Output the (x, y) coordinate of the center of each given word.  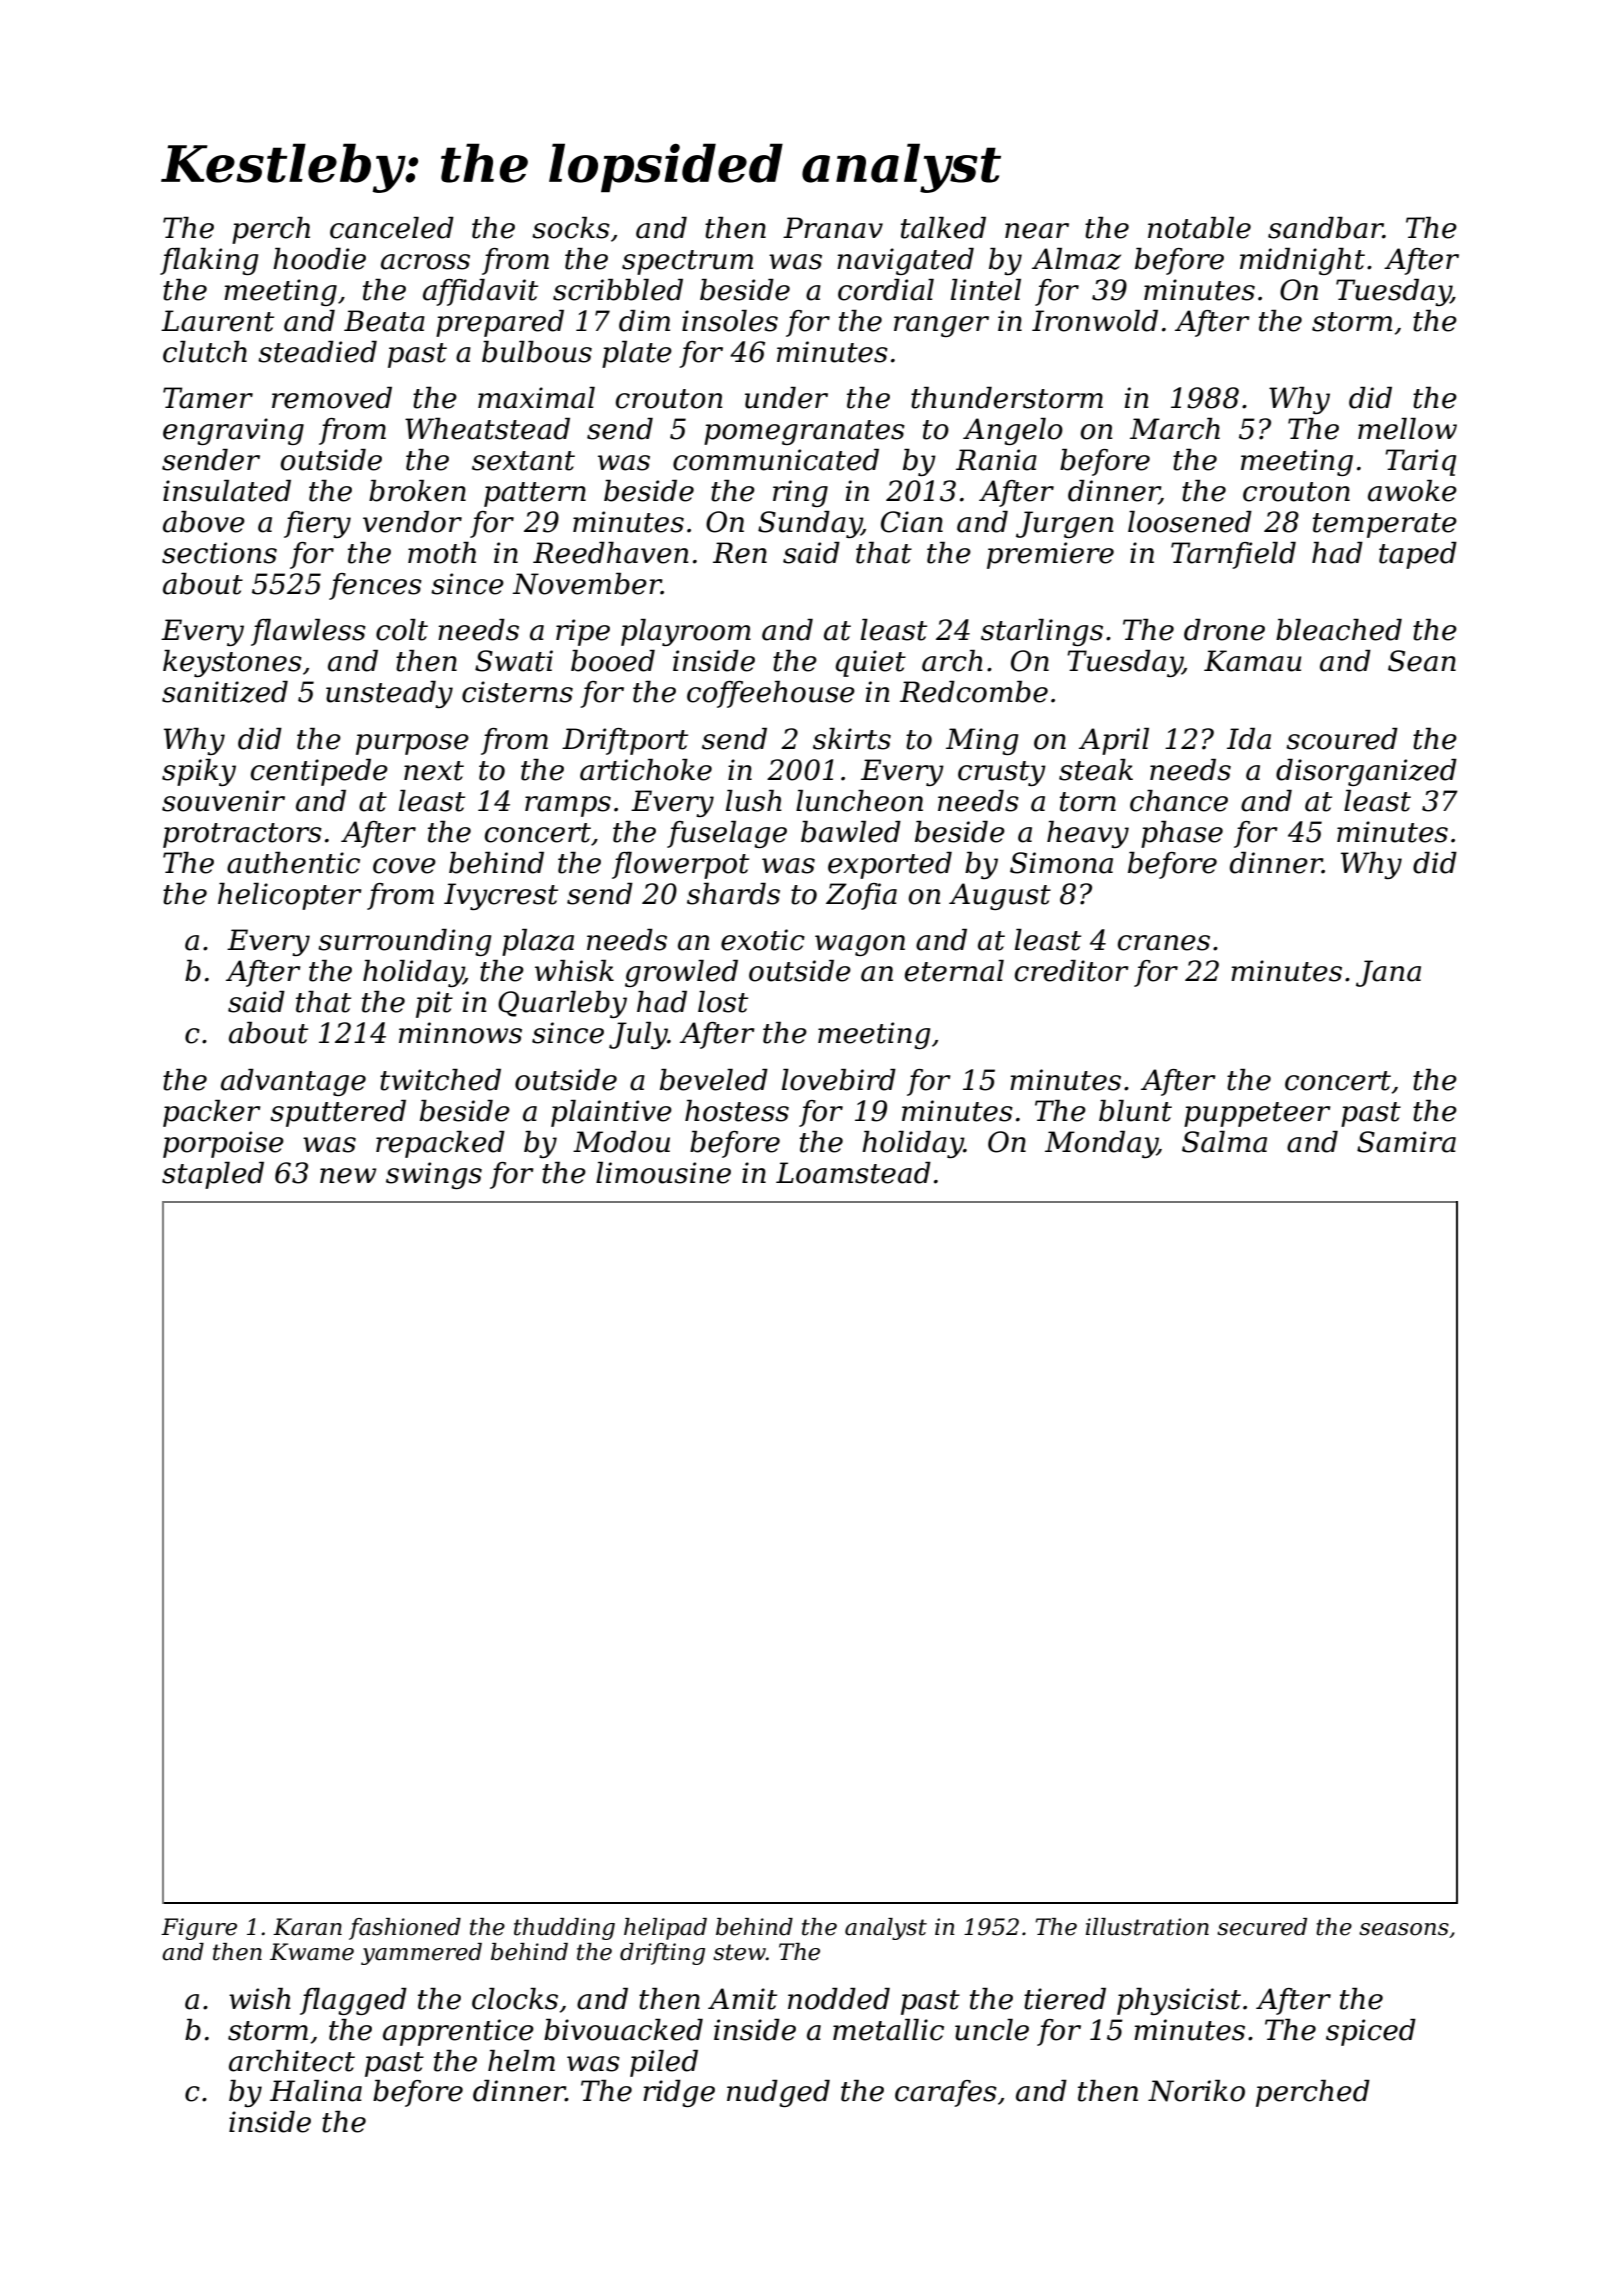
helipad (665, 1929)
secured (1262, 1927)
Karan (307, 1927)
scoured (1342, 739)
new (348, 1176)
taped (1418, 555)
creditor (1072, 971)
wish (260, 1999)
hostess (737, 1111)
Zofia (861, 896)
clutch (205, 352)
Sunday (810, 524)
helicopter (290, 896)
